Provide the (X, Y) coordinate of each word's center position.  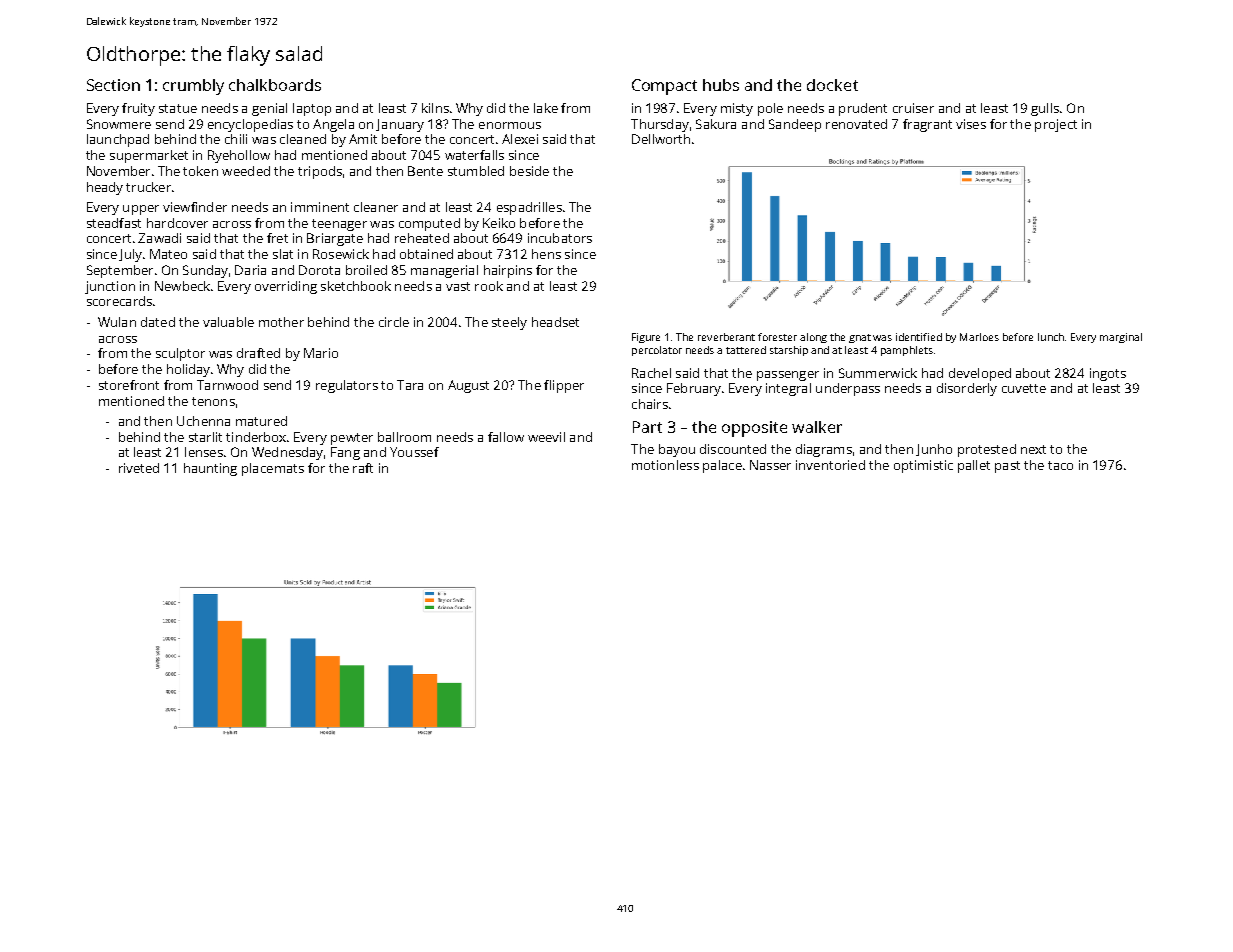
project (1056, 125)
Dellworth (661, 139)
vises (971, 124)
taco (1060, 465)
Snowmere (119, 124)
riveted (139, 468)
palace (722, 466)
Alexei (520, 139)
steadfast (114, 223)
